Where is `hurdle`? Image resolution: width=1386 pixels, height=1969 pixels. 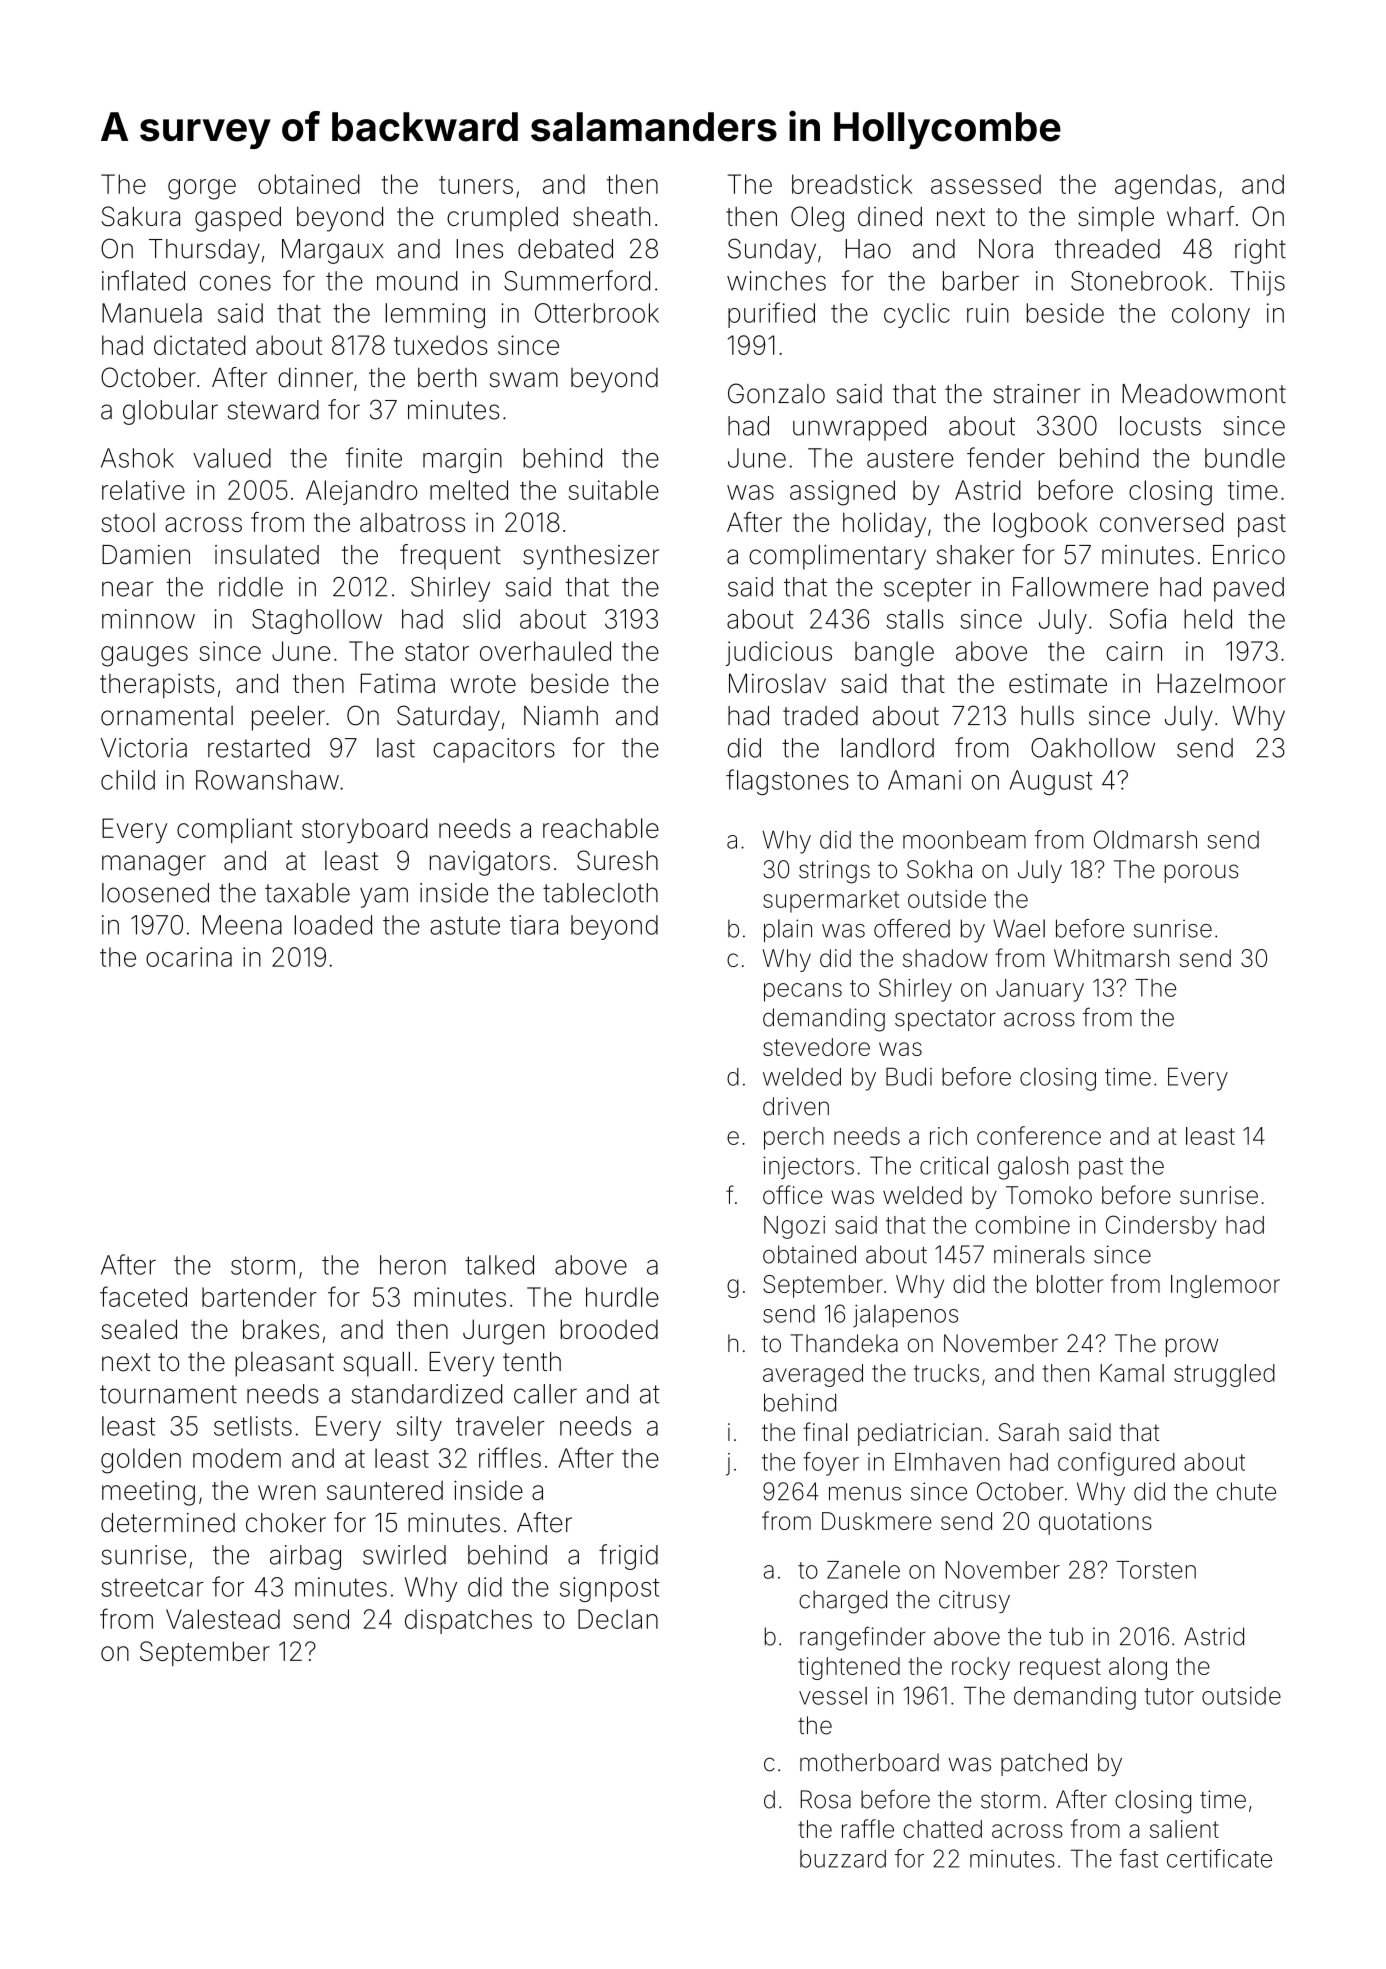 hurdle is located at coordinates (622, 1297).
